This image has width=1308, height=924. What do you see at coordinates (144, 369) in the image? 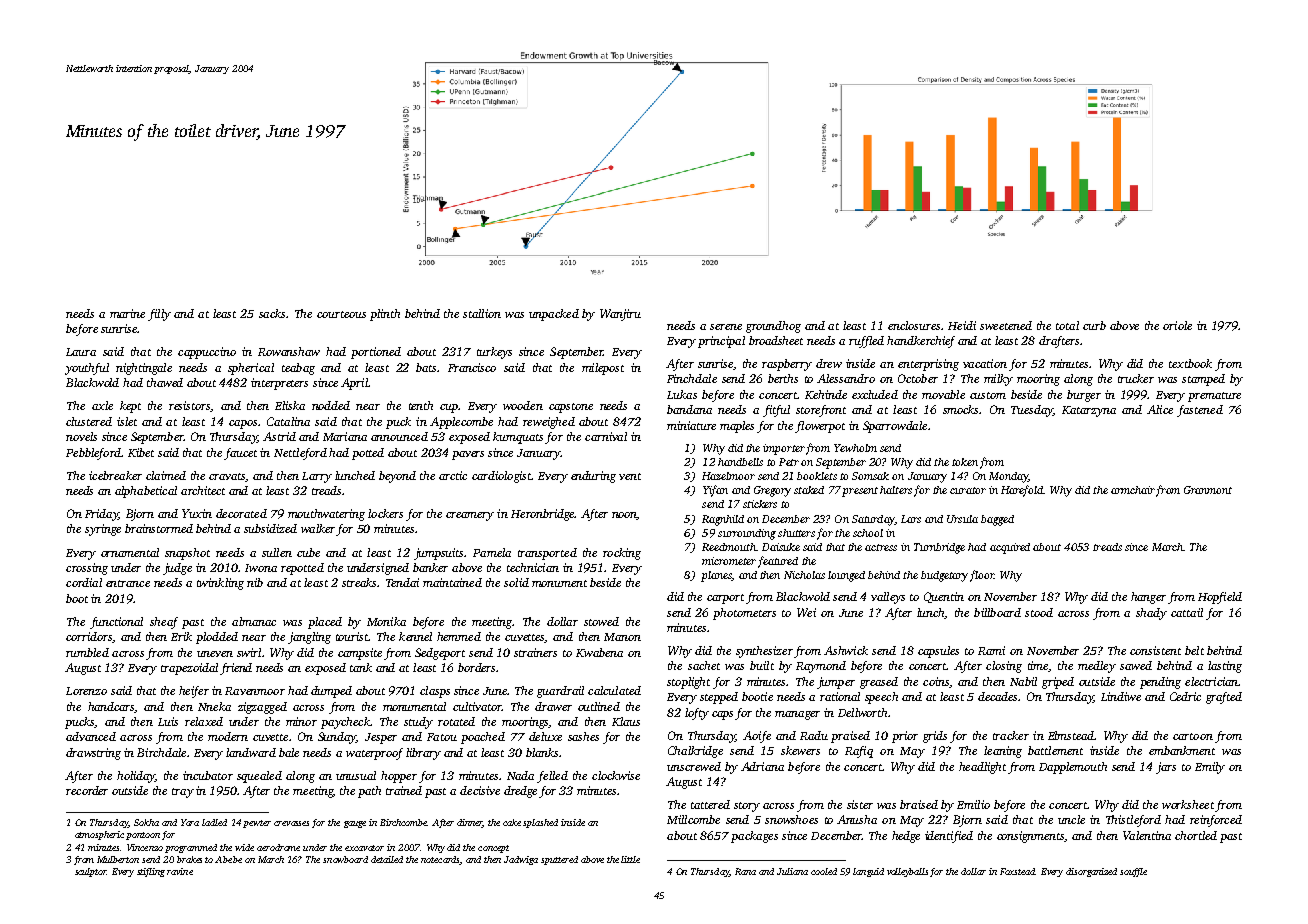
I see `nightingale` at bounding box center [144, 369].
